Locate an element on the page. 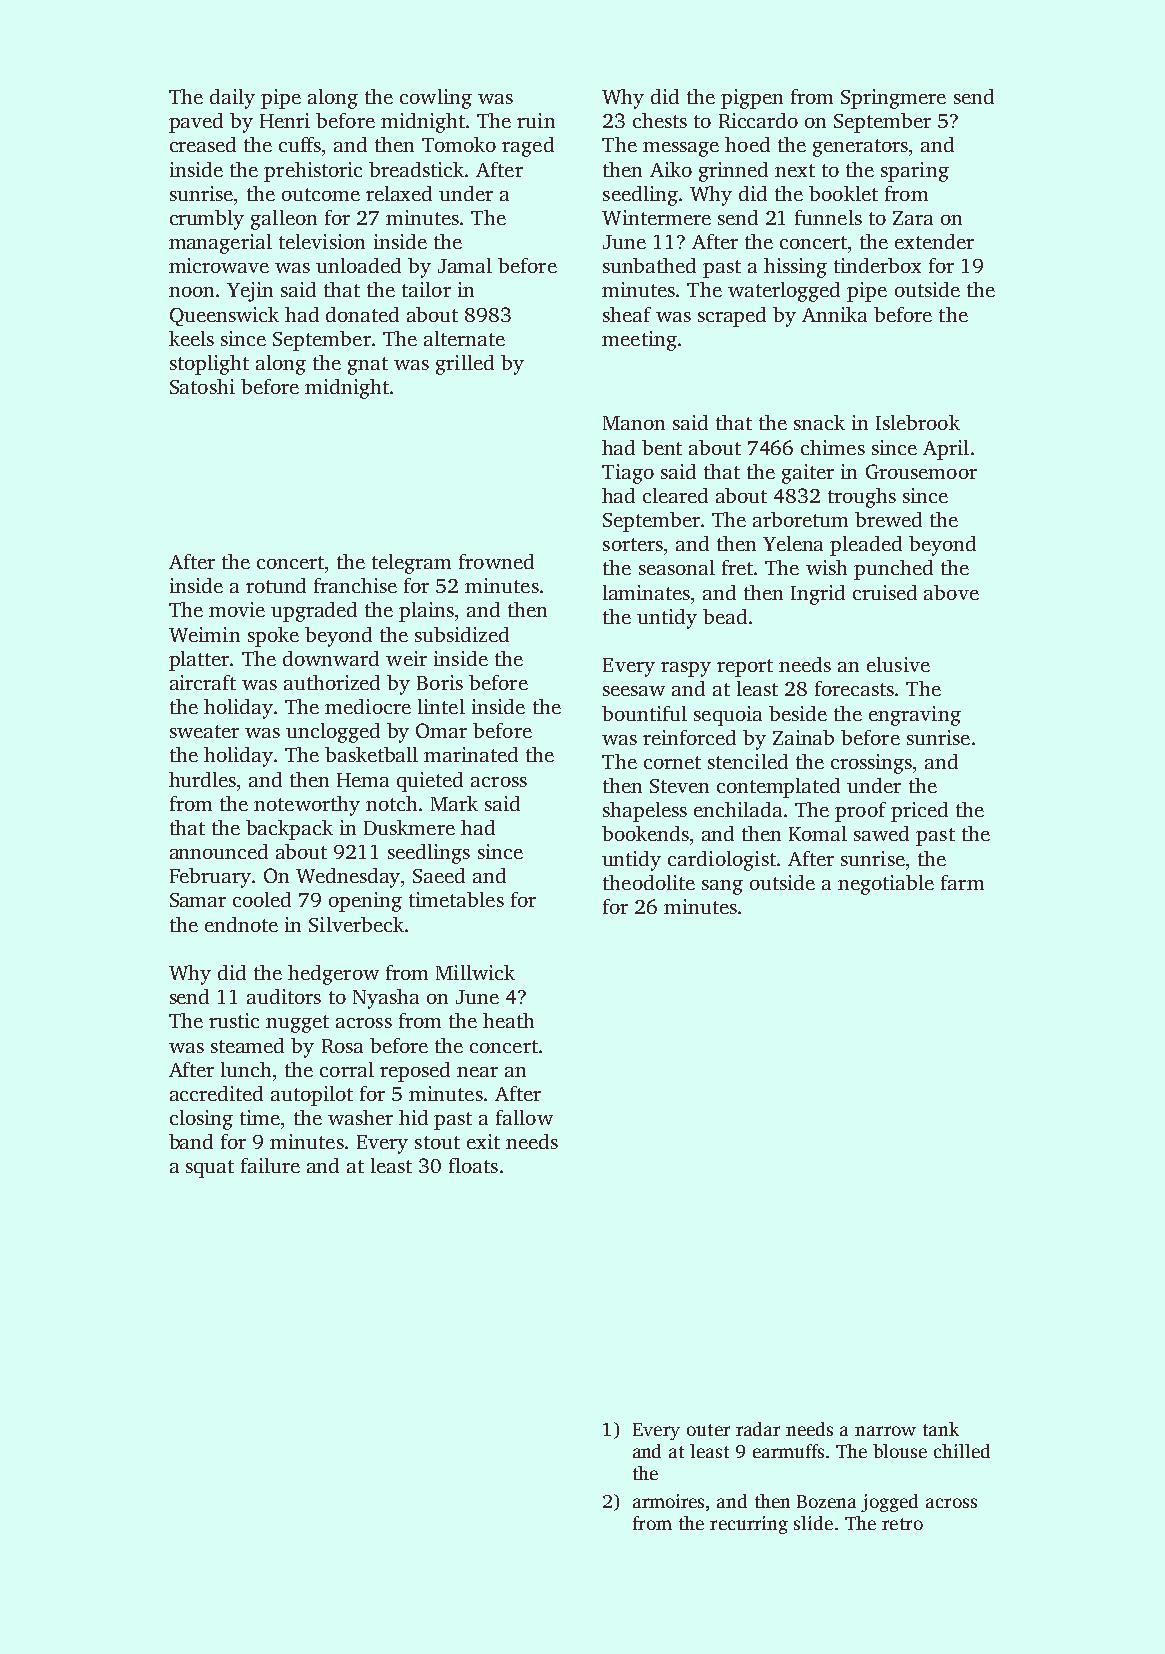 The image size is (1165, 1654). daily is located at coordinates (232, 99).
